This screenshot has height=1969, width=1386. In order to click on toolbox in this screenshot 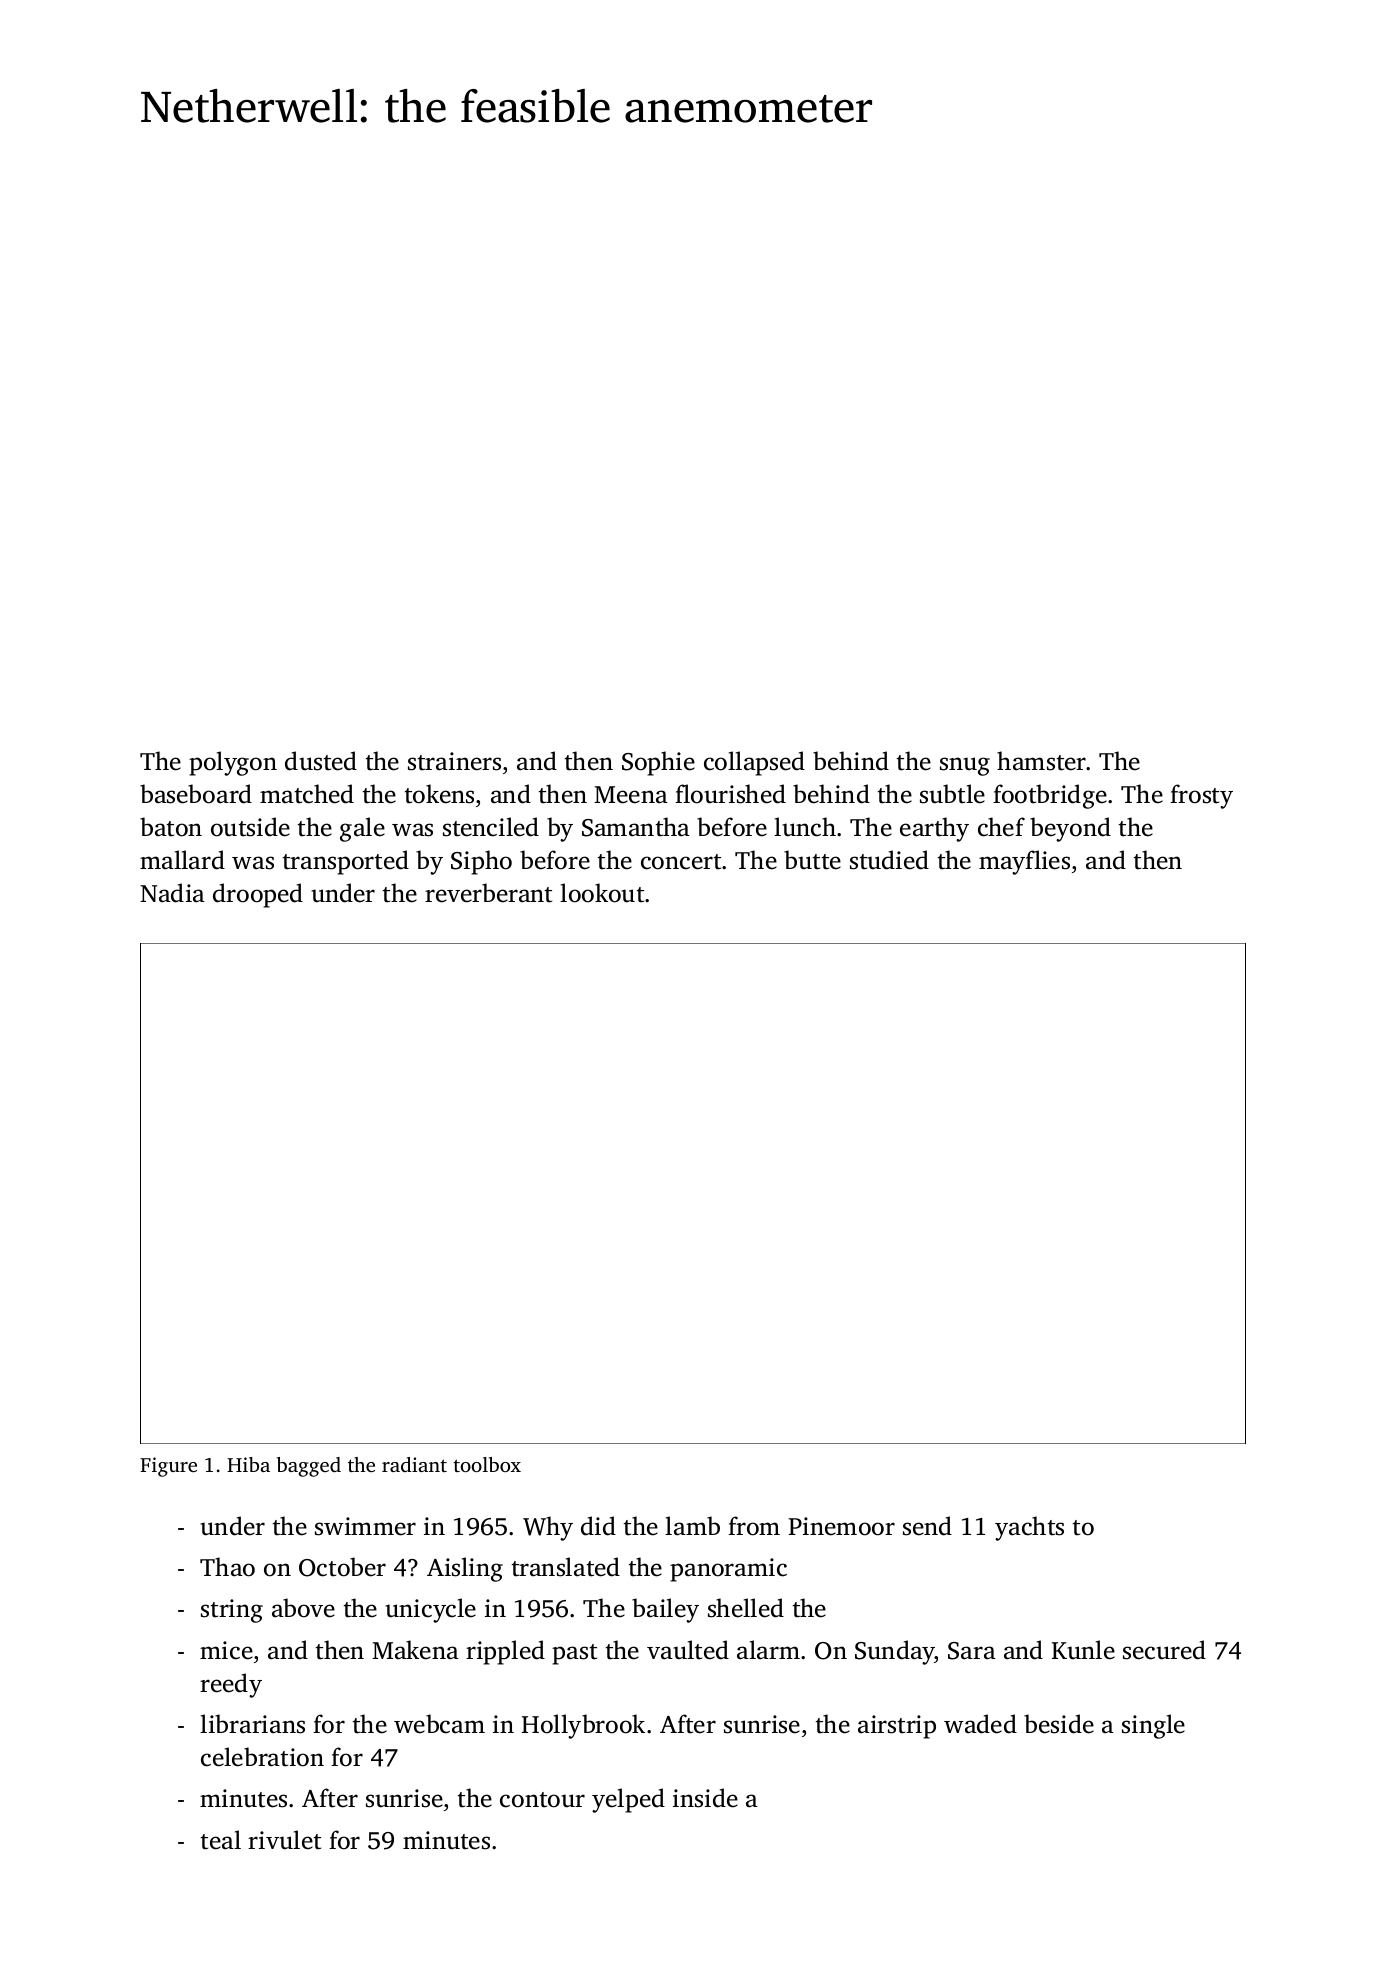, I will do `click(487, 1464)`.
